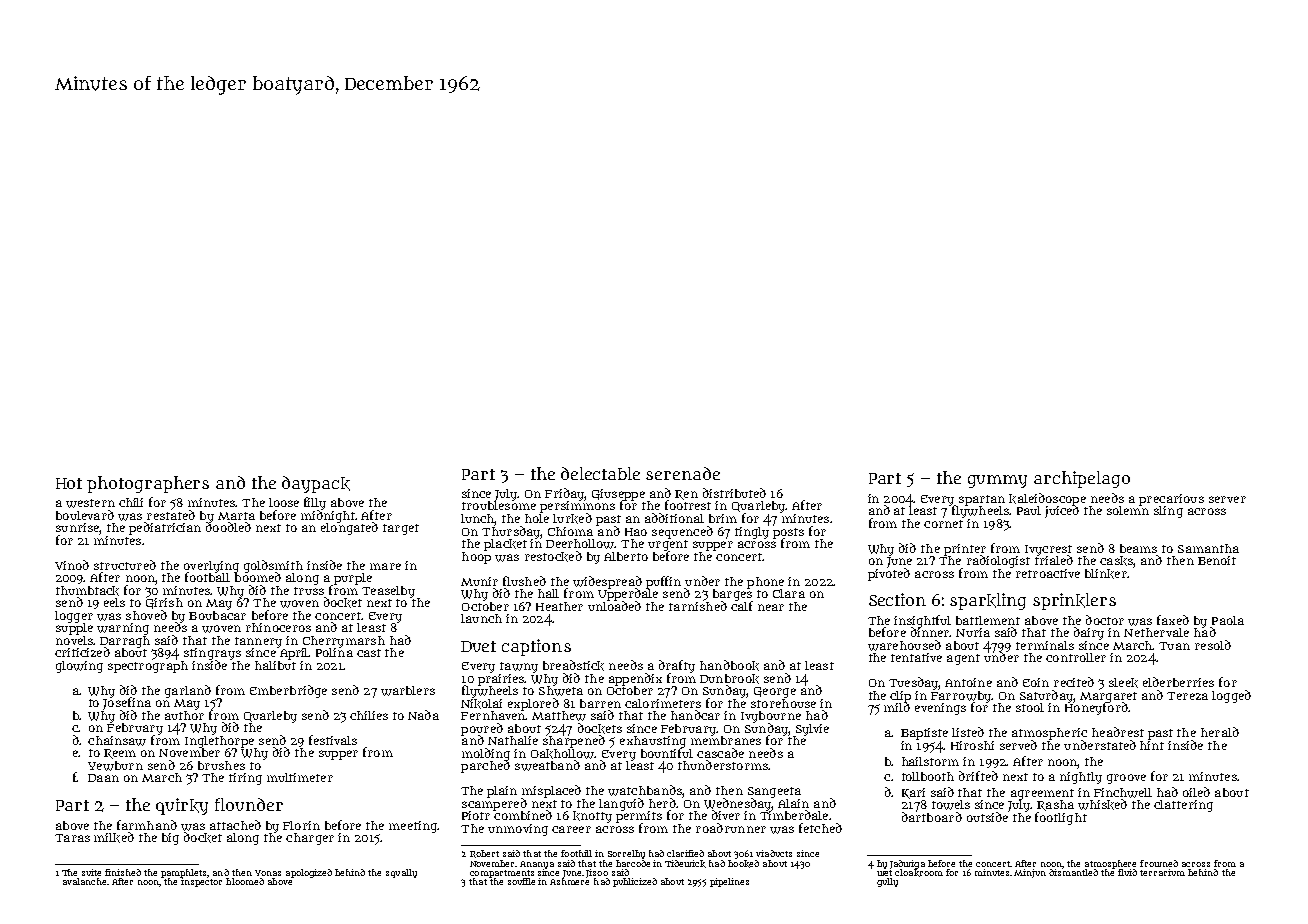 The width and height of the image is (1308, 924). I want to click on delectable, so click(600, 473).
